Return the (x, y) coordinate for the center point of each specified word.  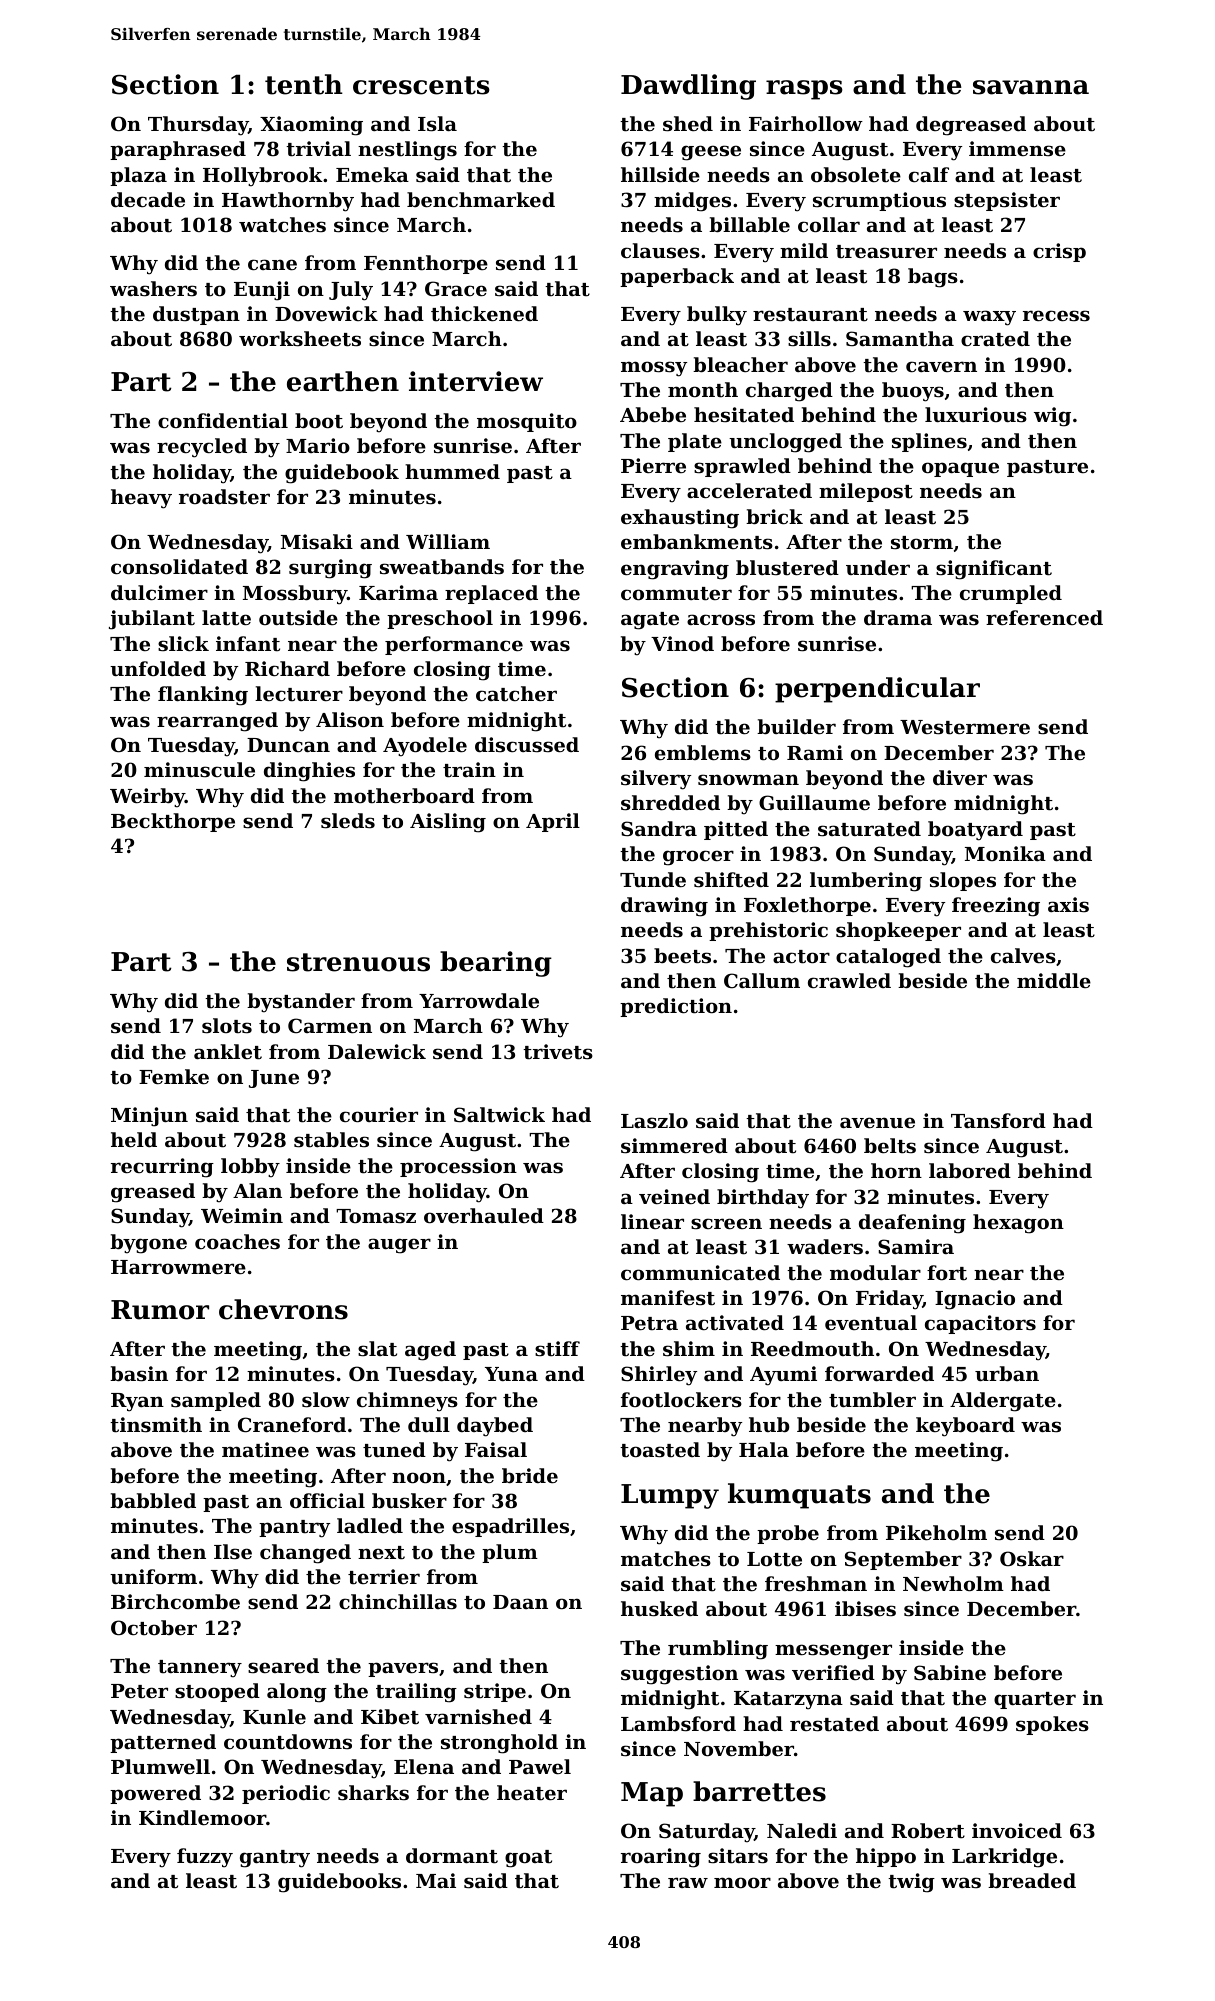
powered (155, 1794)
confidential (223, 421)
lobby (250, 1168)
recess (1056, 316)
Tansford (998, 1121)
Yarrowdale (479, 1000)
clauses (660, 251)
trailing (416, 1693)
